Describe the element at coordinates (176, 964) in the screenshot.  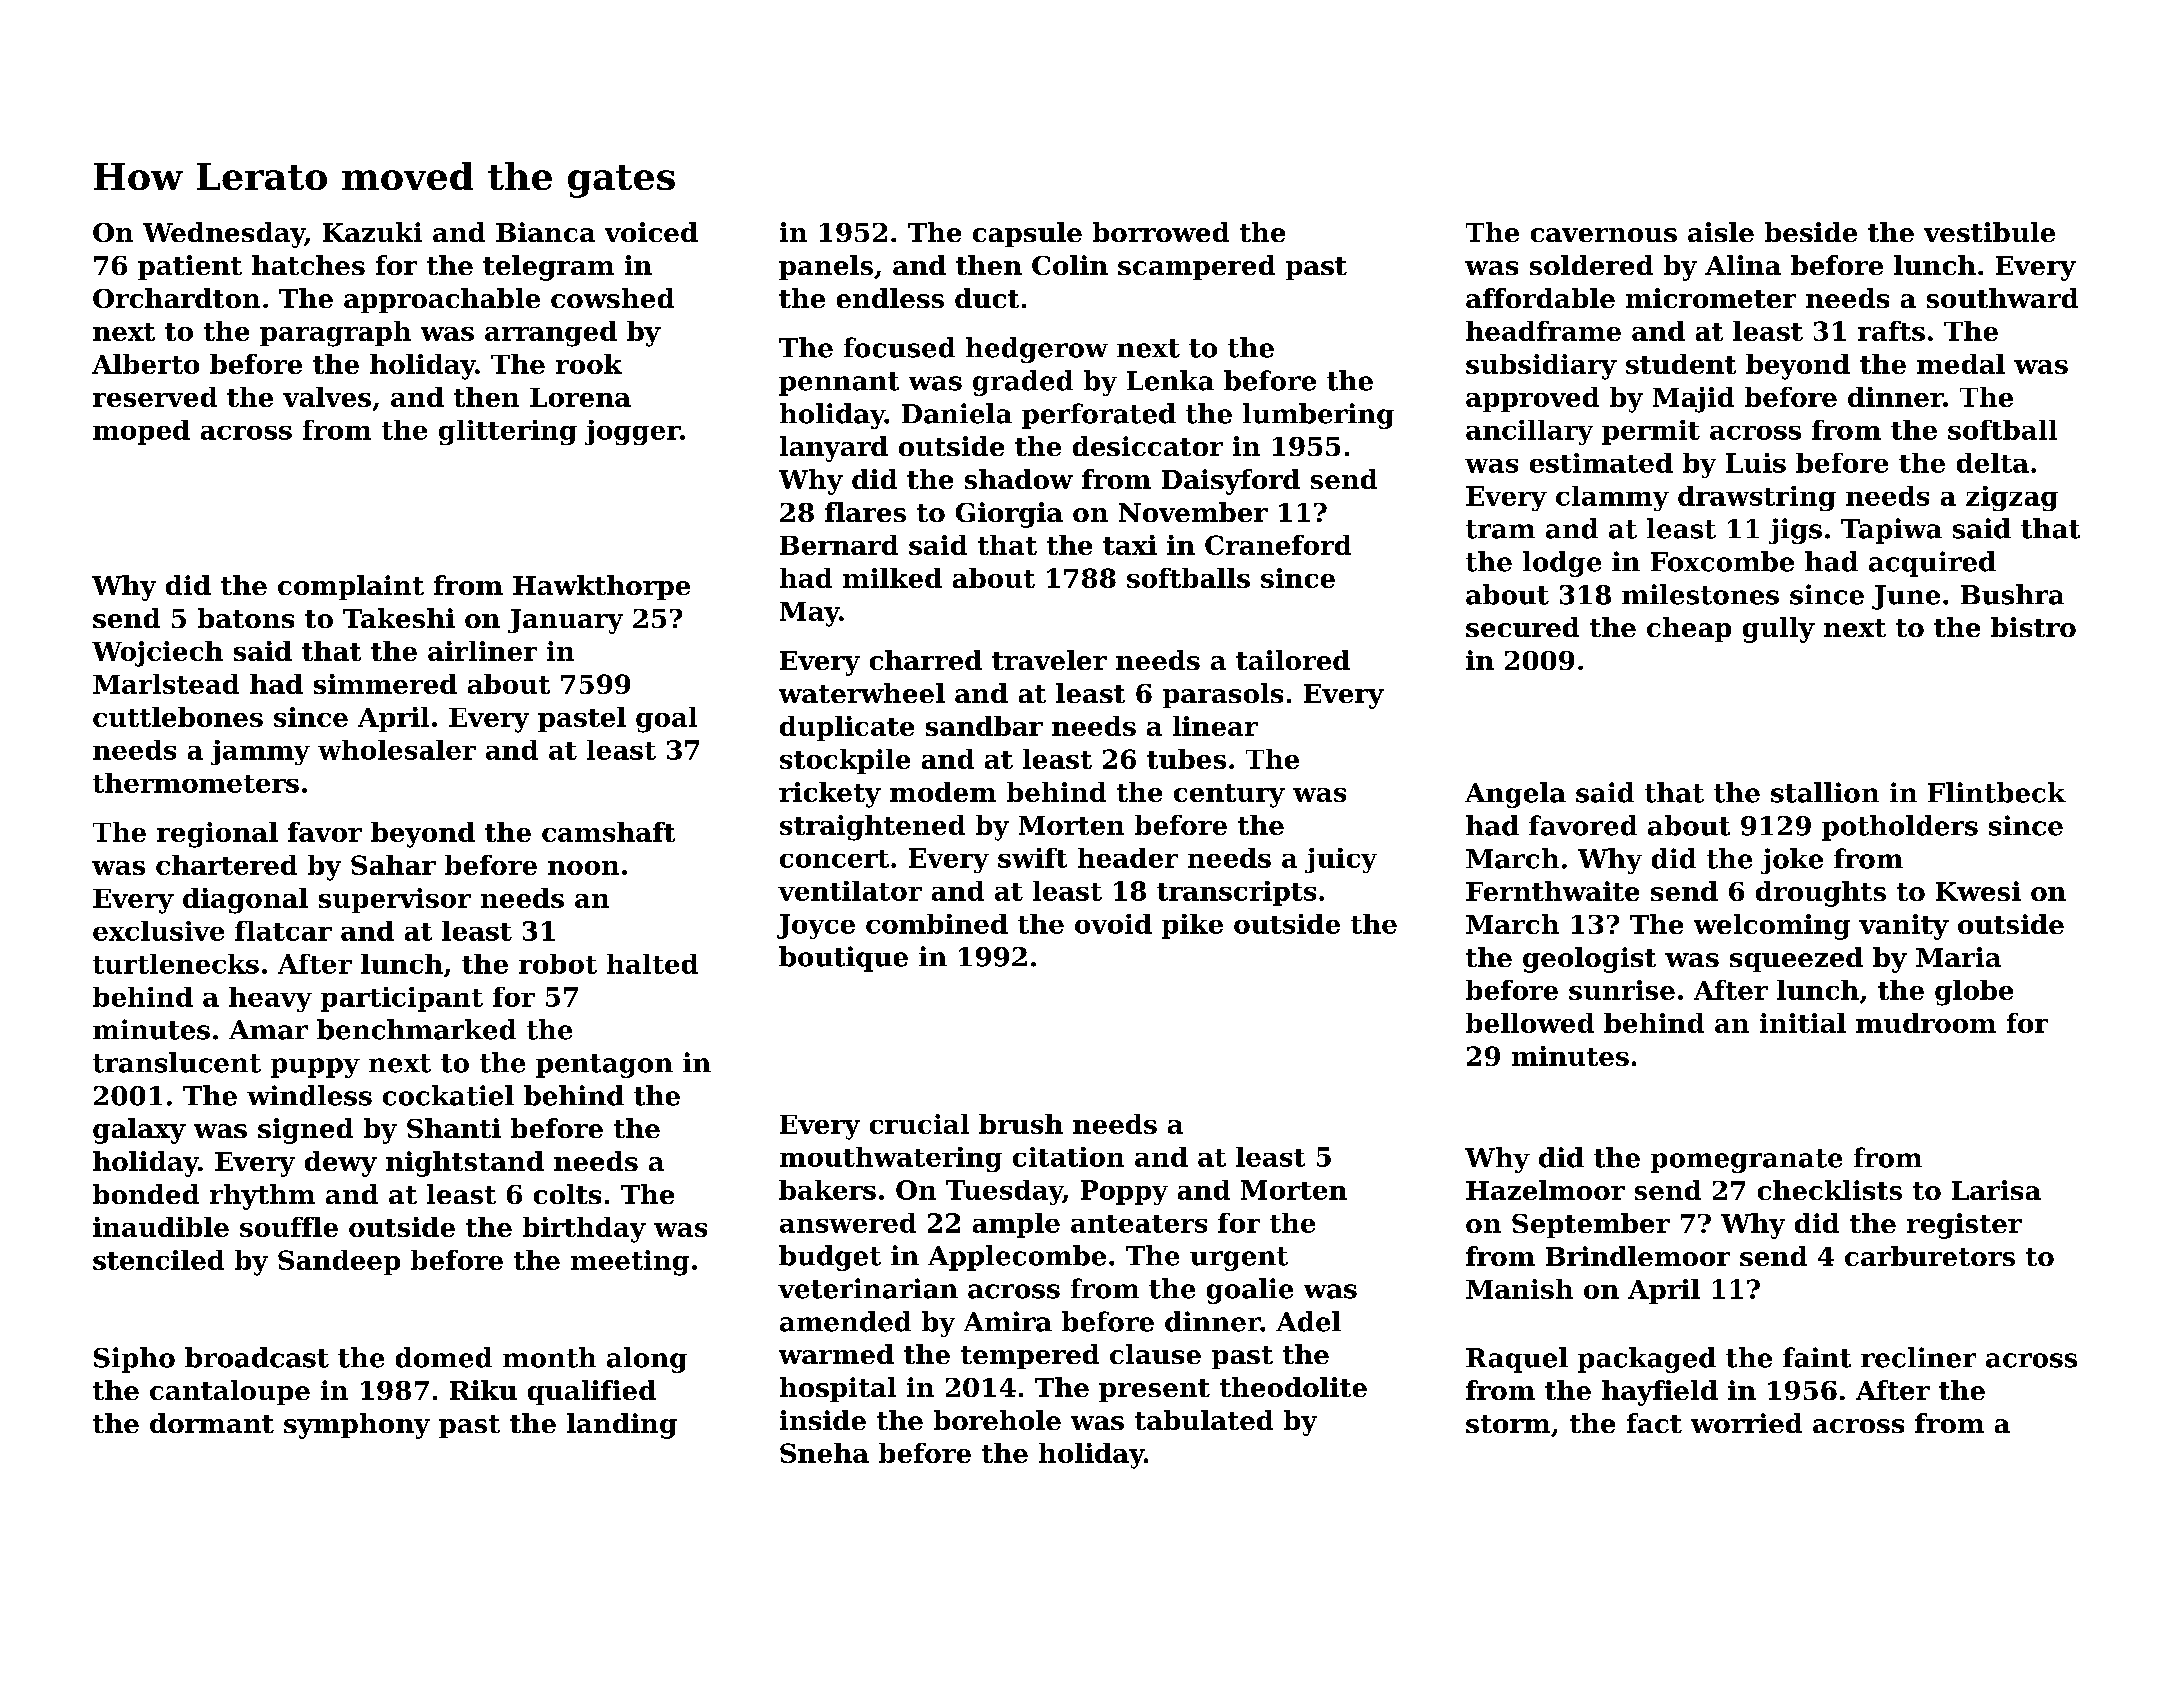
I see `turtlenecks` at that location.
